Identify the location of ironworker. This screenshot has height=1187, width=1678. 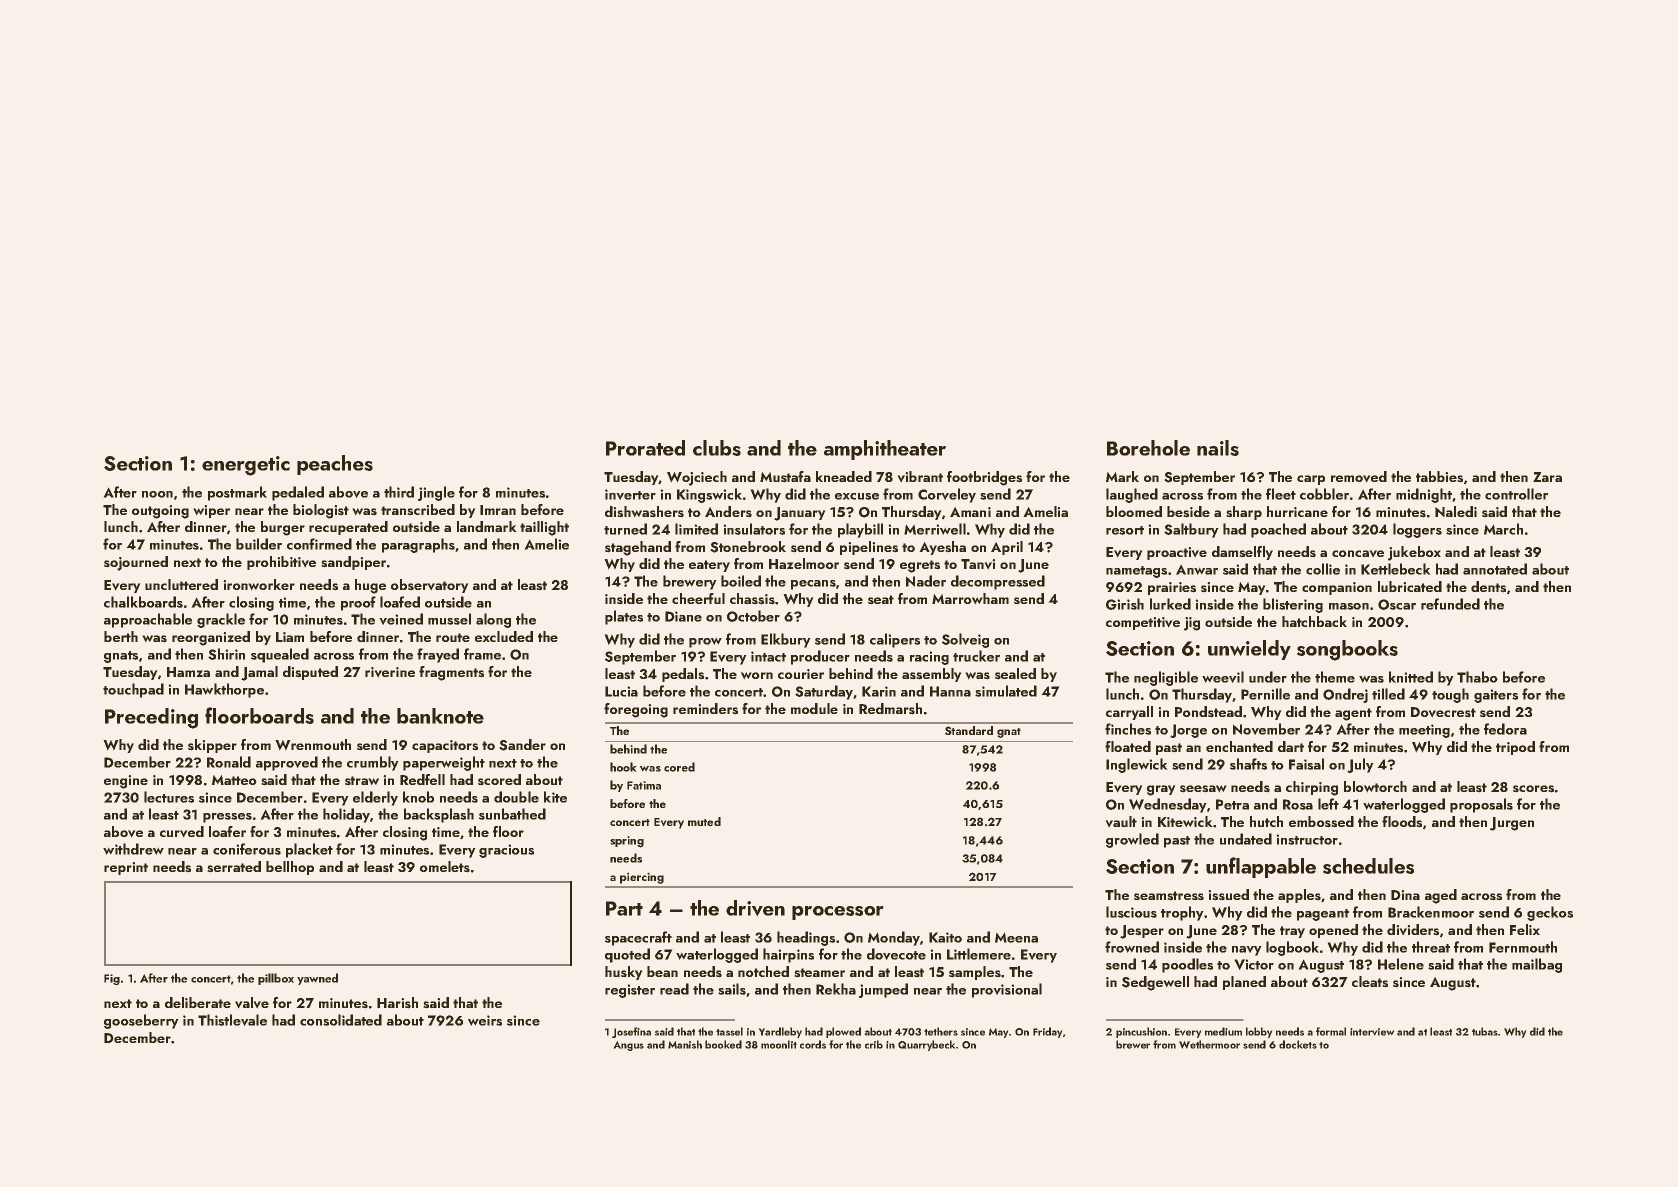
(259, 585).
